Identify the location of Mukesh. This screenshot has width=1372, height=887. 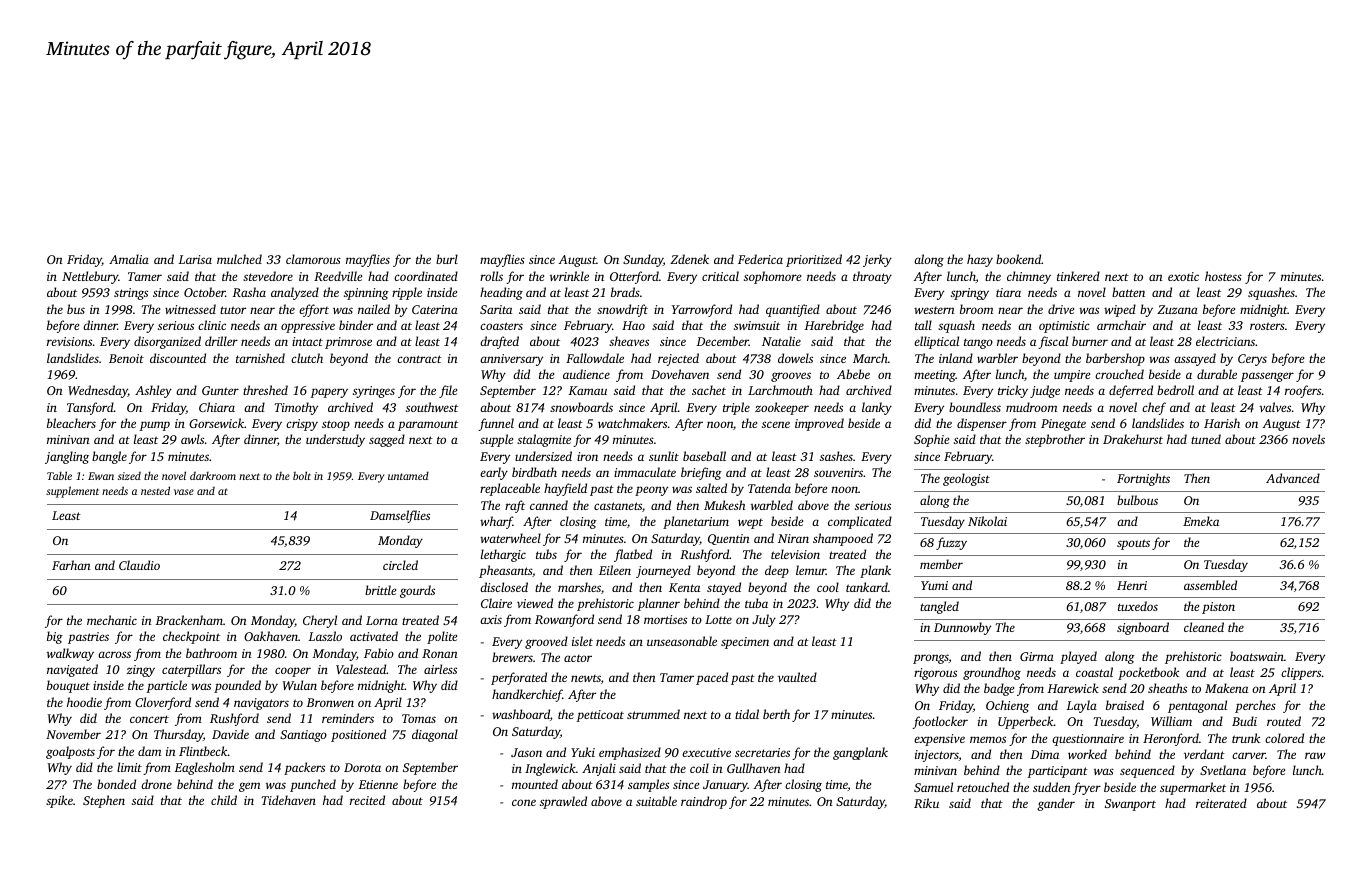
(724, 505).
